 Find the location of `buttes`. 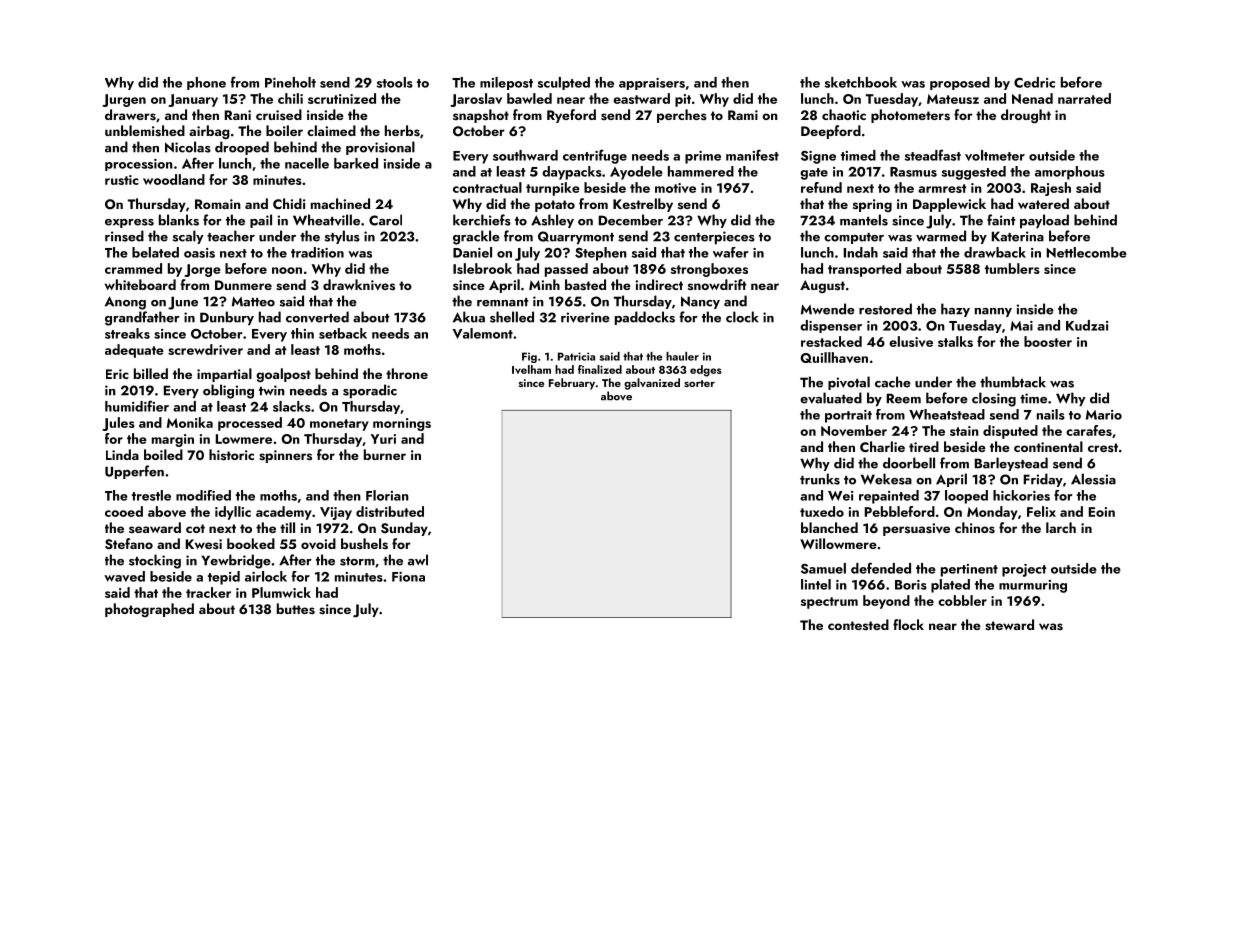

buttes is located at coordinates (296, 608).
